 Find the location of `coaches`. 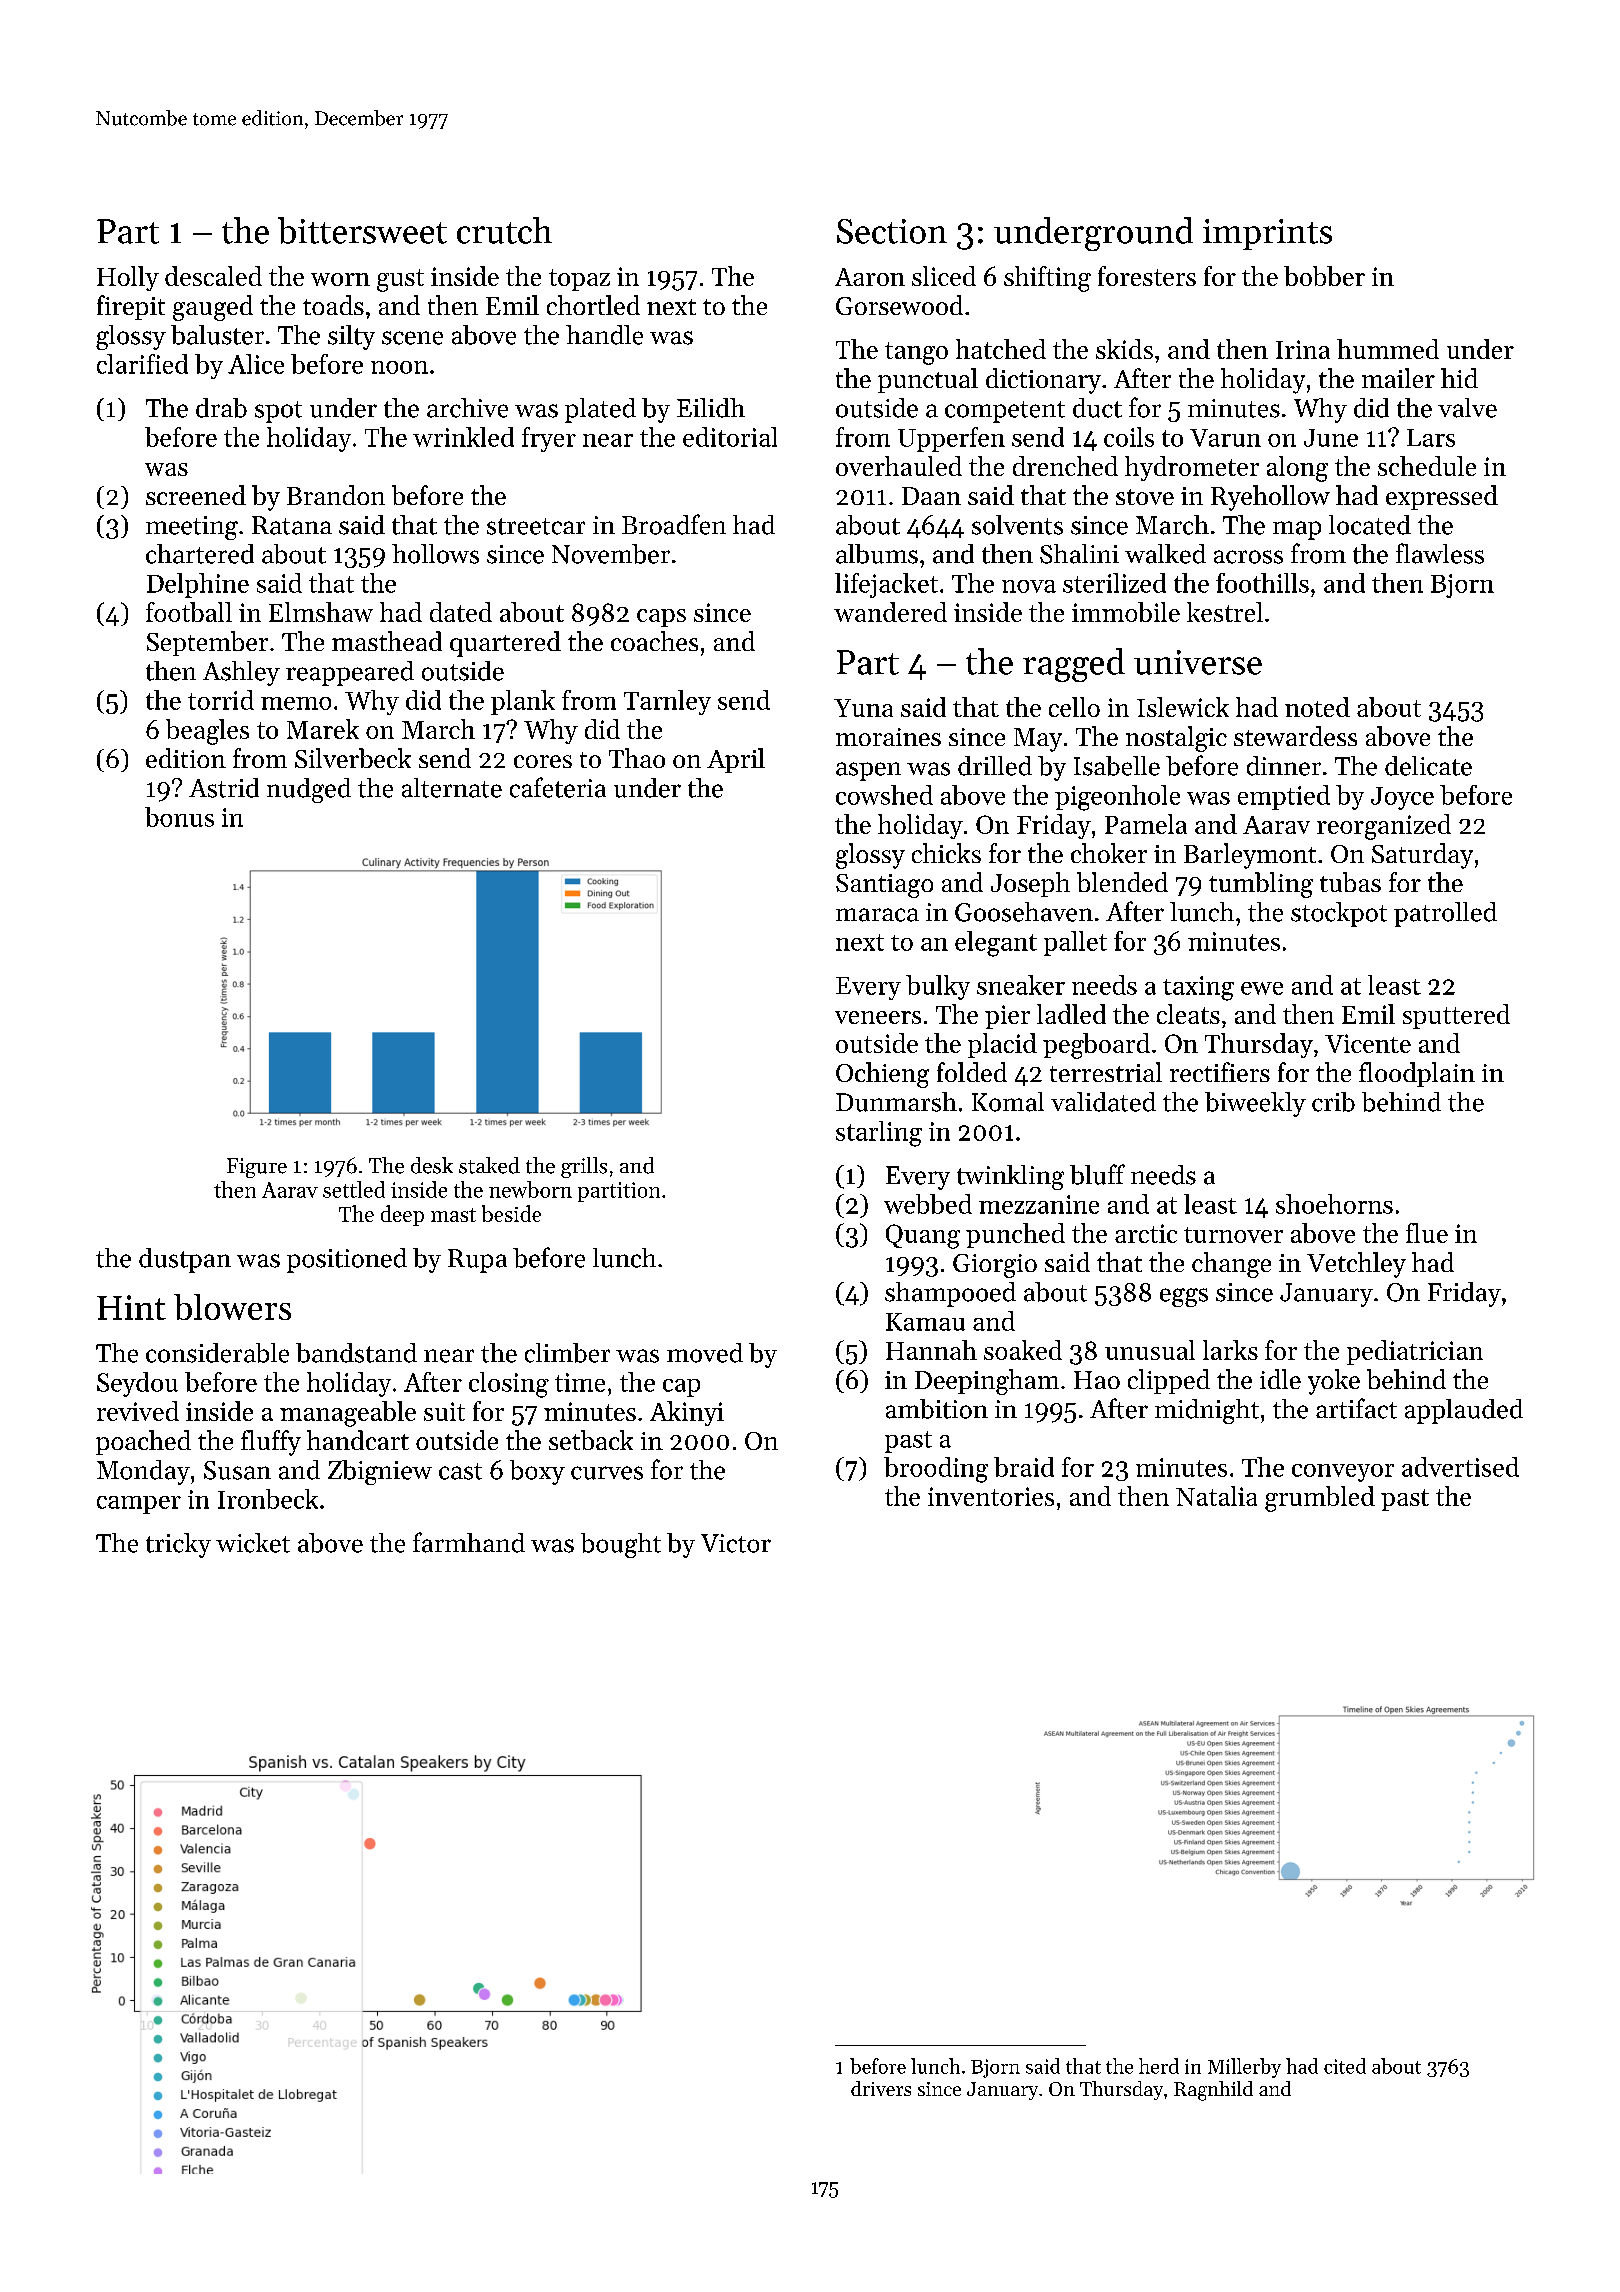

coaches is located at coordinates (654, 641).
